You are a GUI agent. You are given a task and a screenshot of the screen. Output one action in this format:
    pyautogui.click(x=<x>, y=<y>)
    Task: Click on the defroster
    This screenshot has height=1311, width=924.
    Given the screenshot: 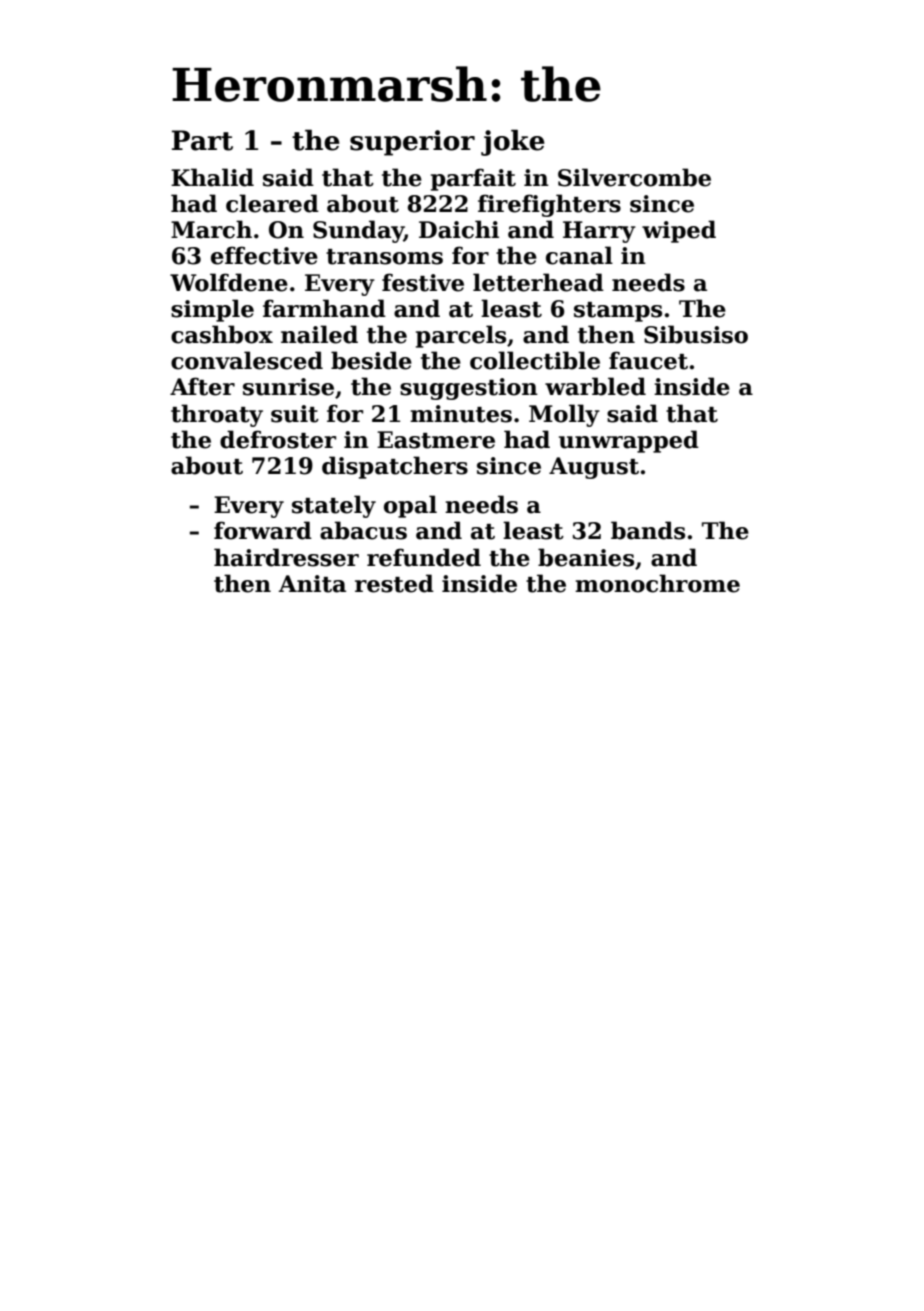 What is the action you would take?
    pyautogui.click(x=278, y=439)
